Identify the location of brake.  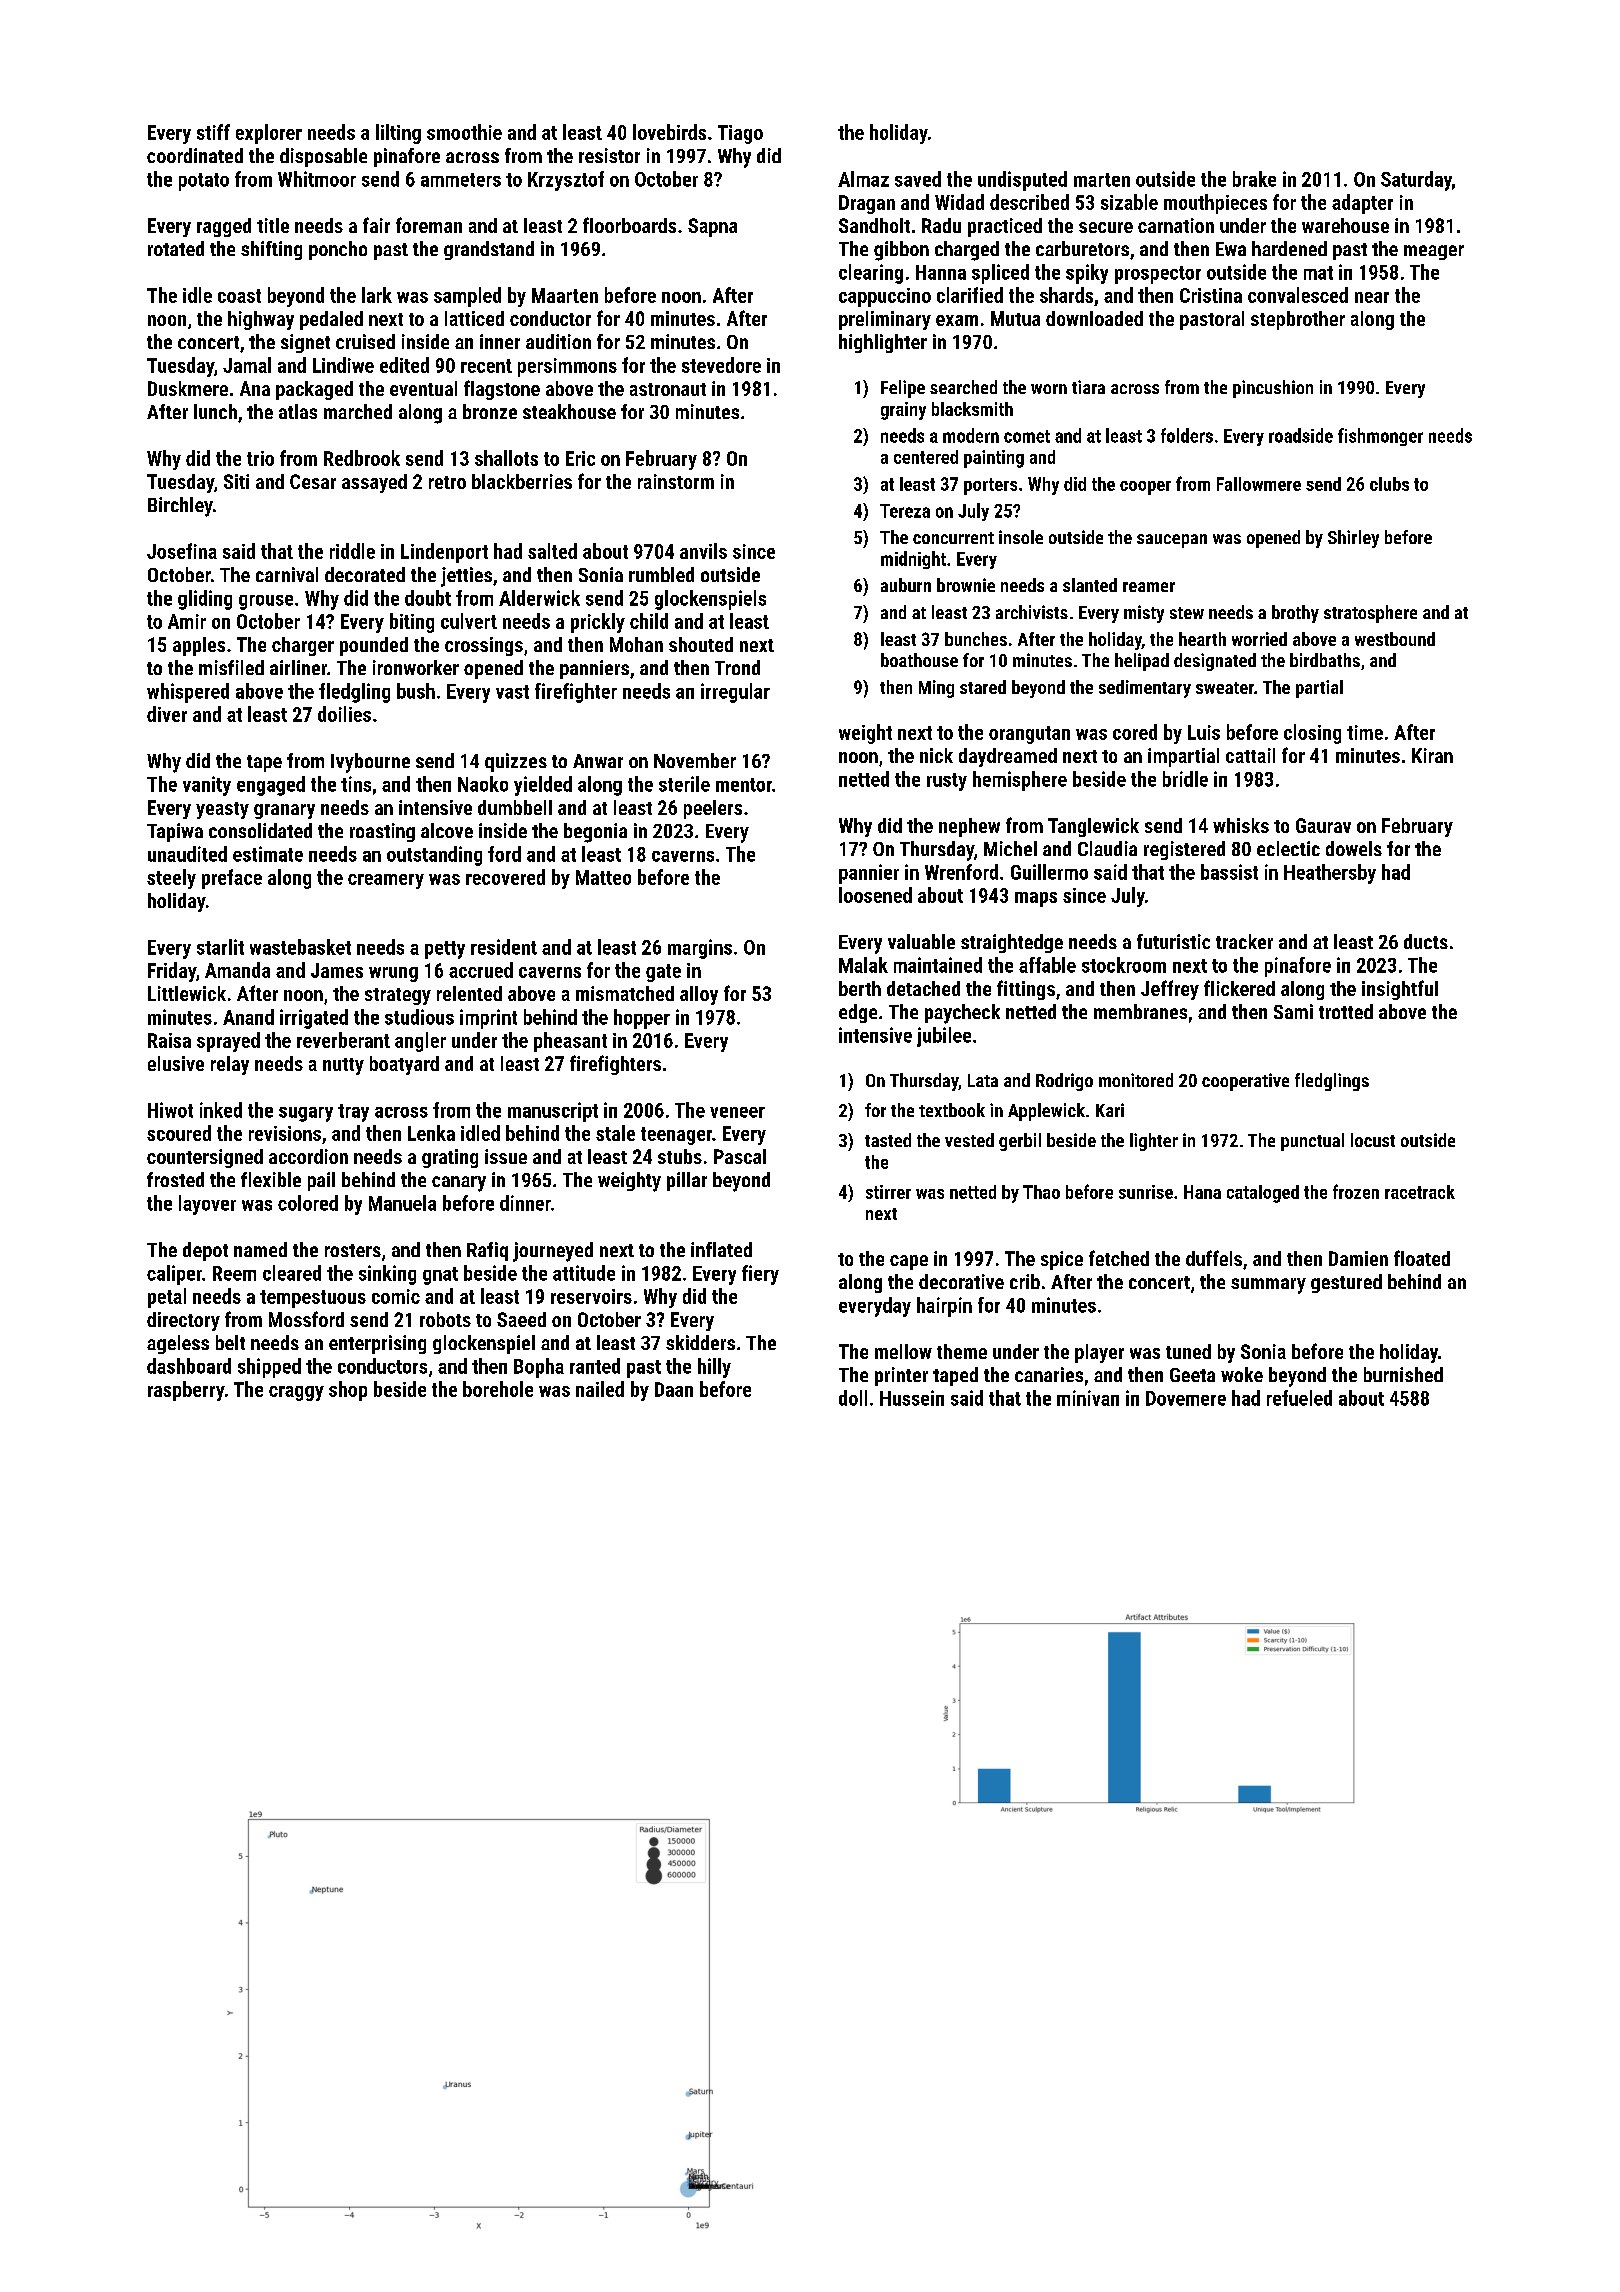
(1254, 179).
